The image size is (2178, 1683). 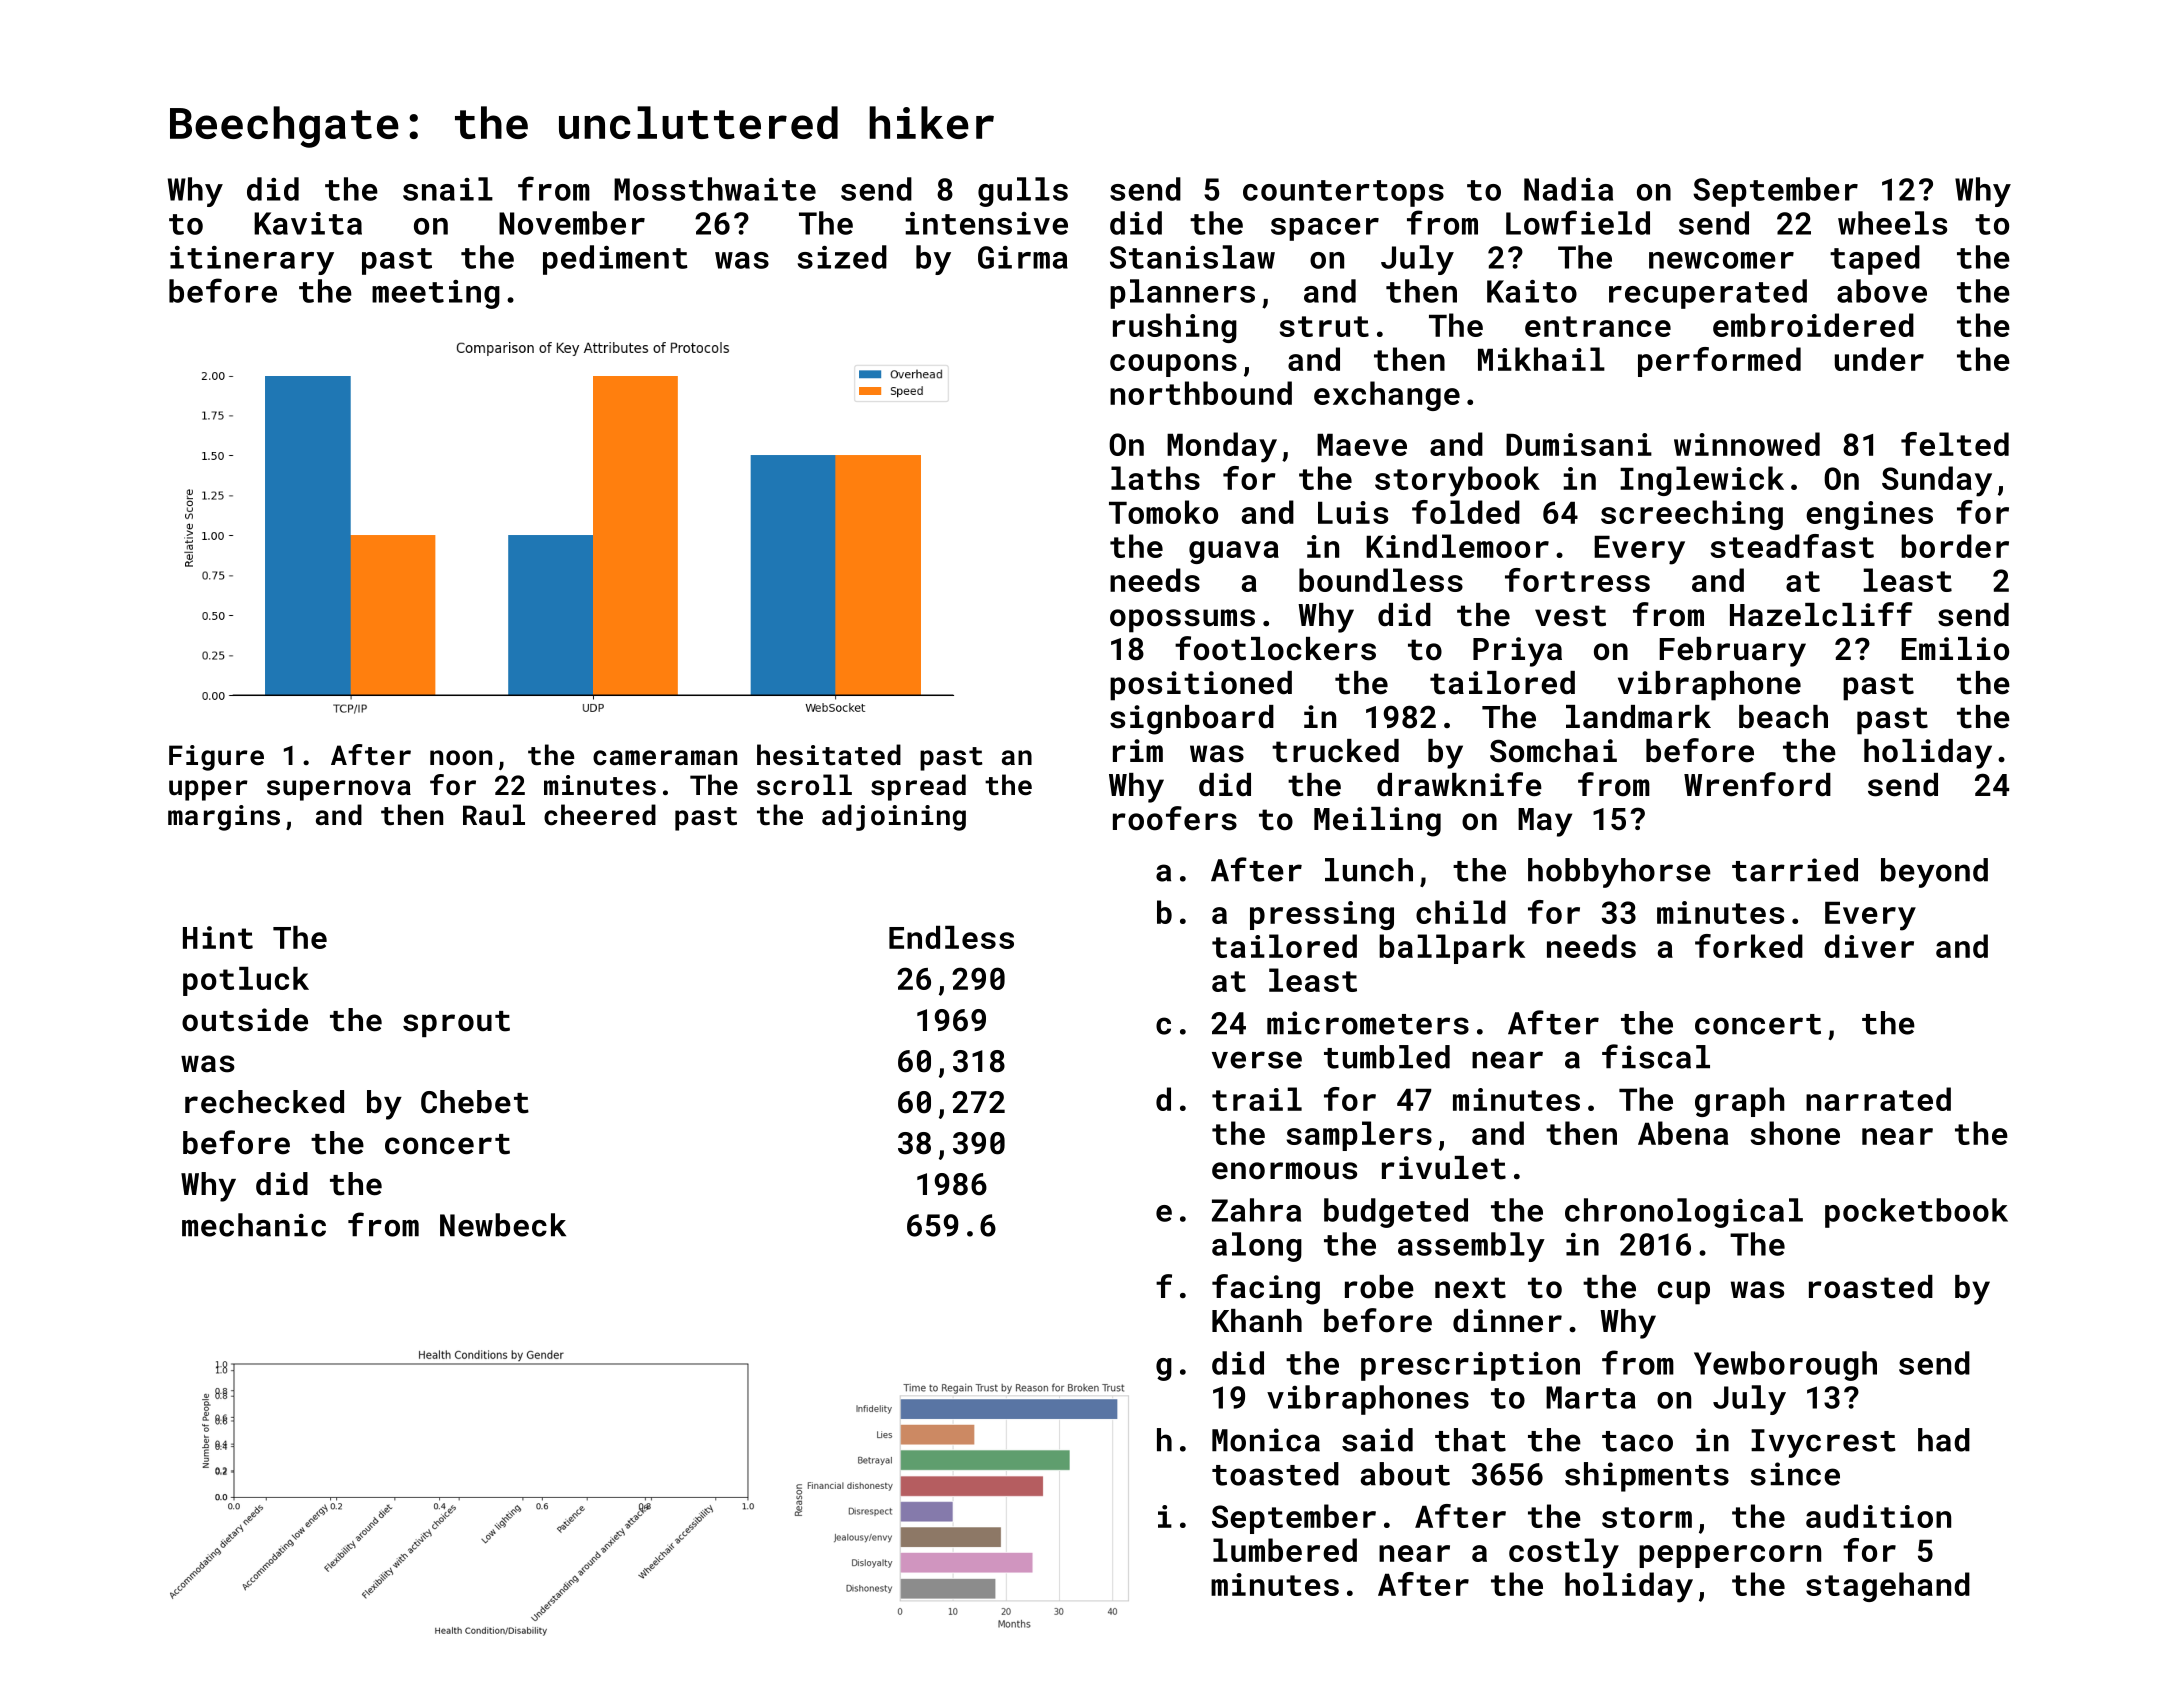 I want to click on Endless, so click(x=951, y=937).
